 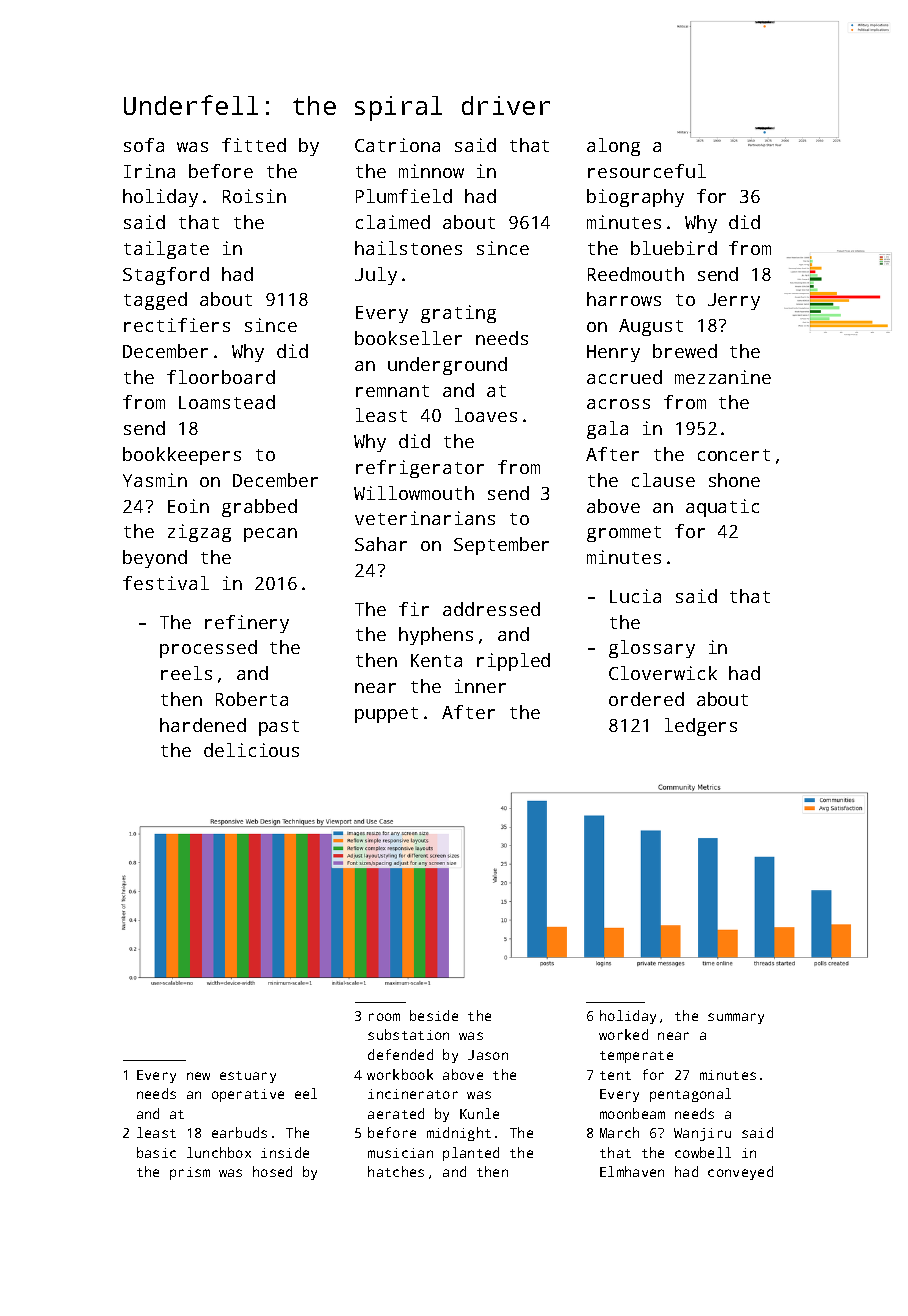 What do you see at coordinates (251, 750) in the screenshot?
I see `delicious` at bounding box center [251, 750].
